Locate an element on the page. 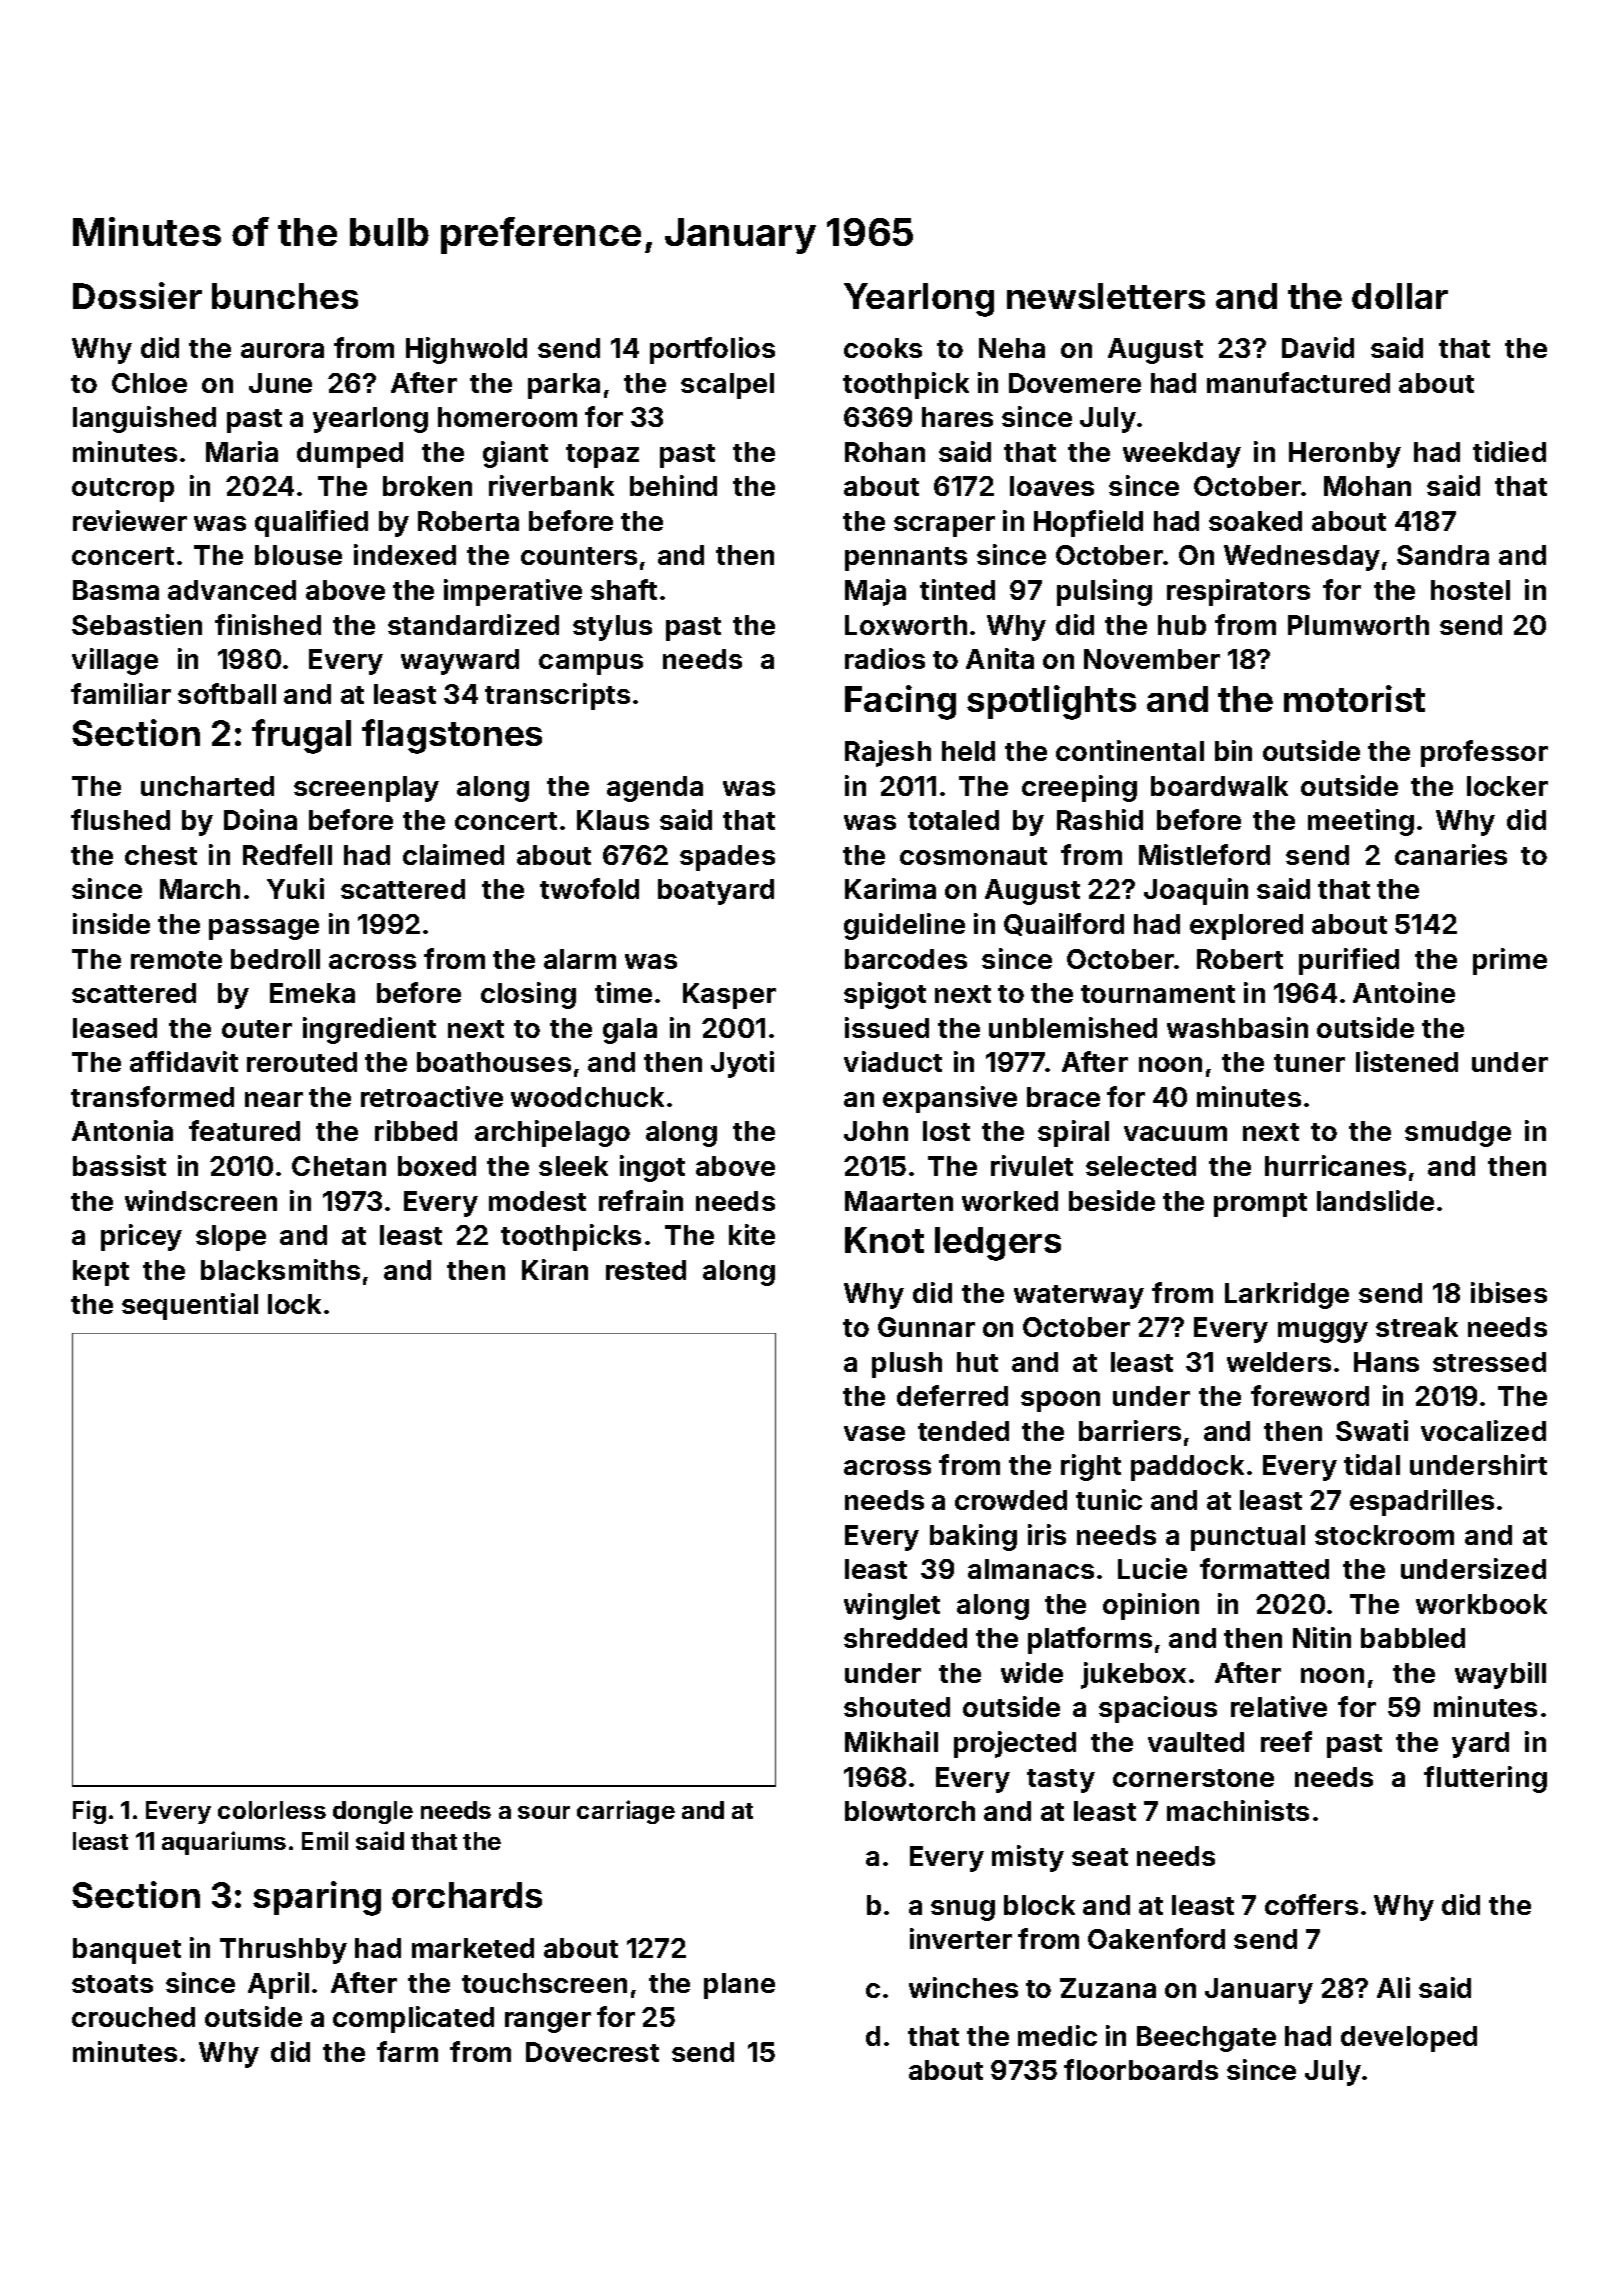 The image size is (1620, 2292). time is located at coordinates (623, 992).
